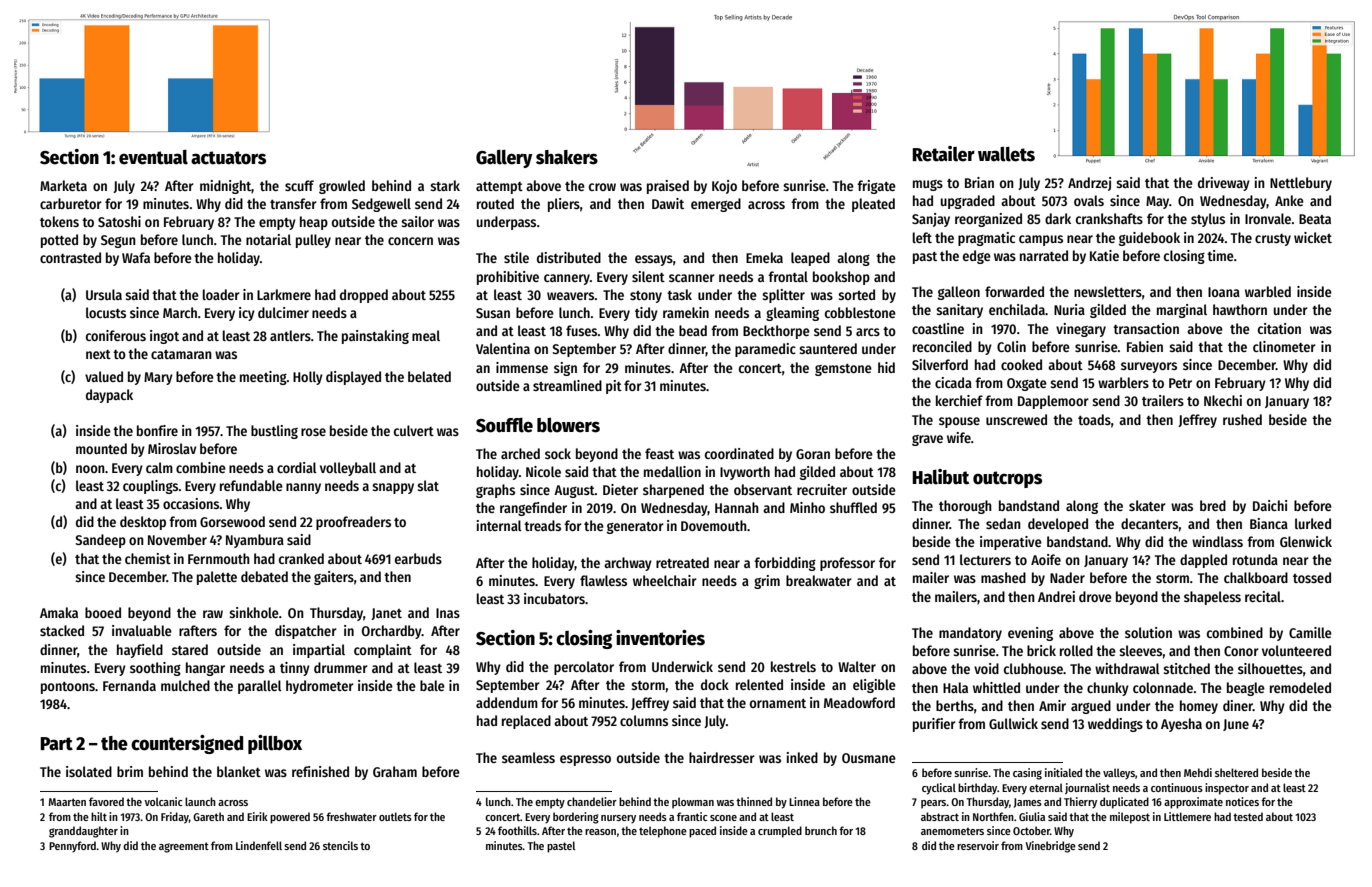 The image size is (1372, 887). I want to click on mulched, so click(185, 685).
